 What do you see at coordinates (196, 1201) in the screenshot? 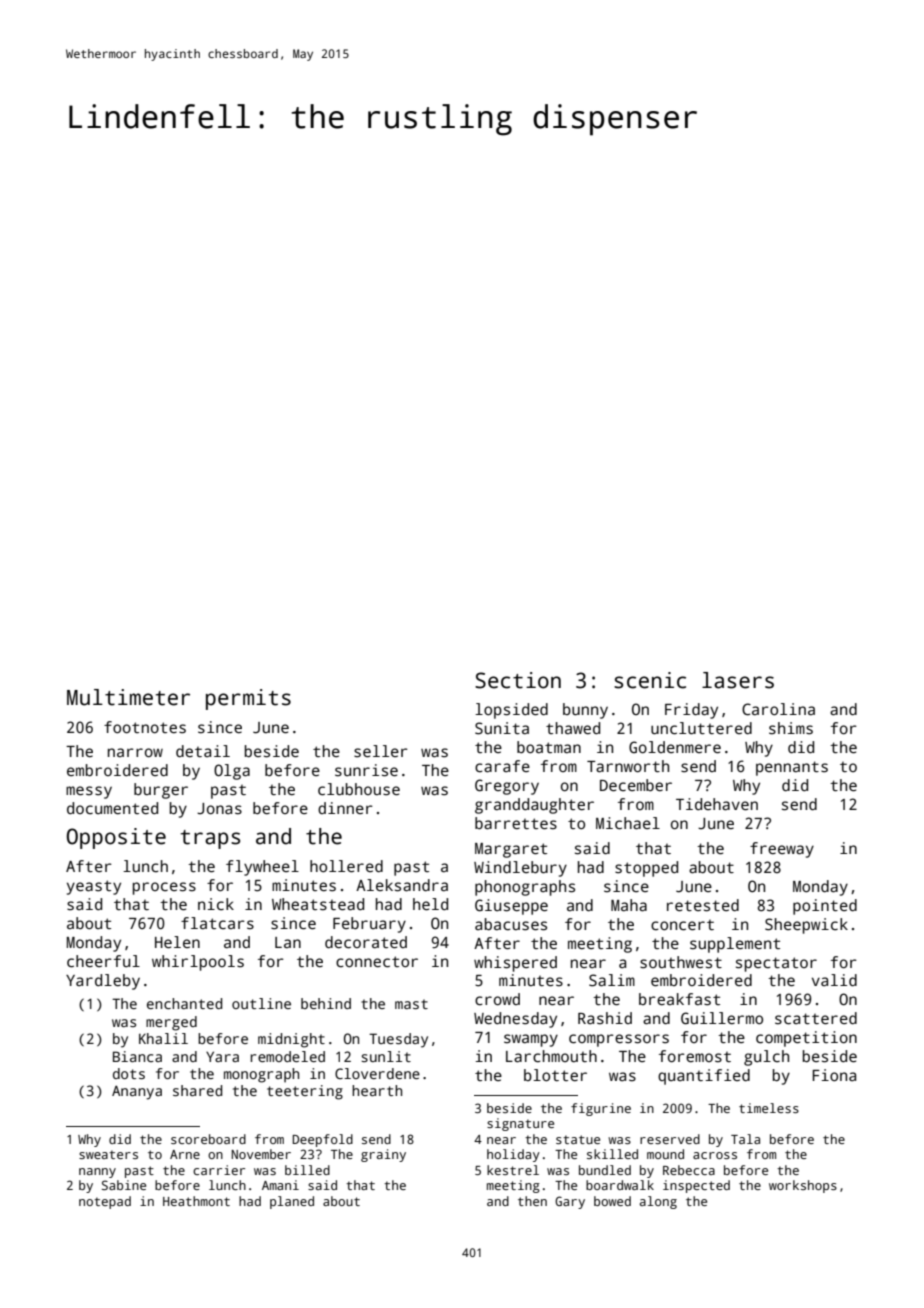
I see `Heathmont` at bounding box center [196, 1201].
